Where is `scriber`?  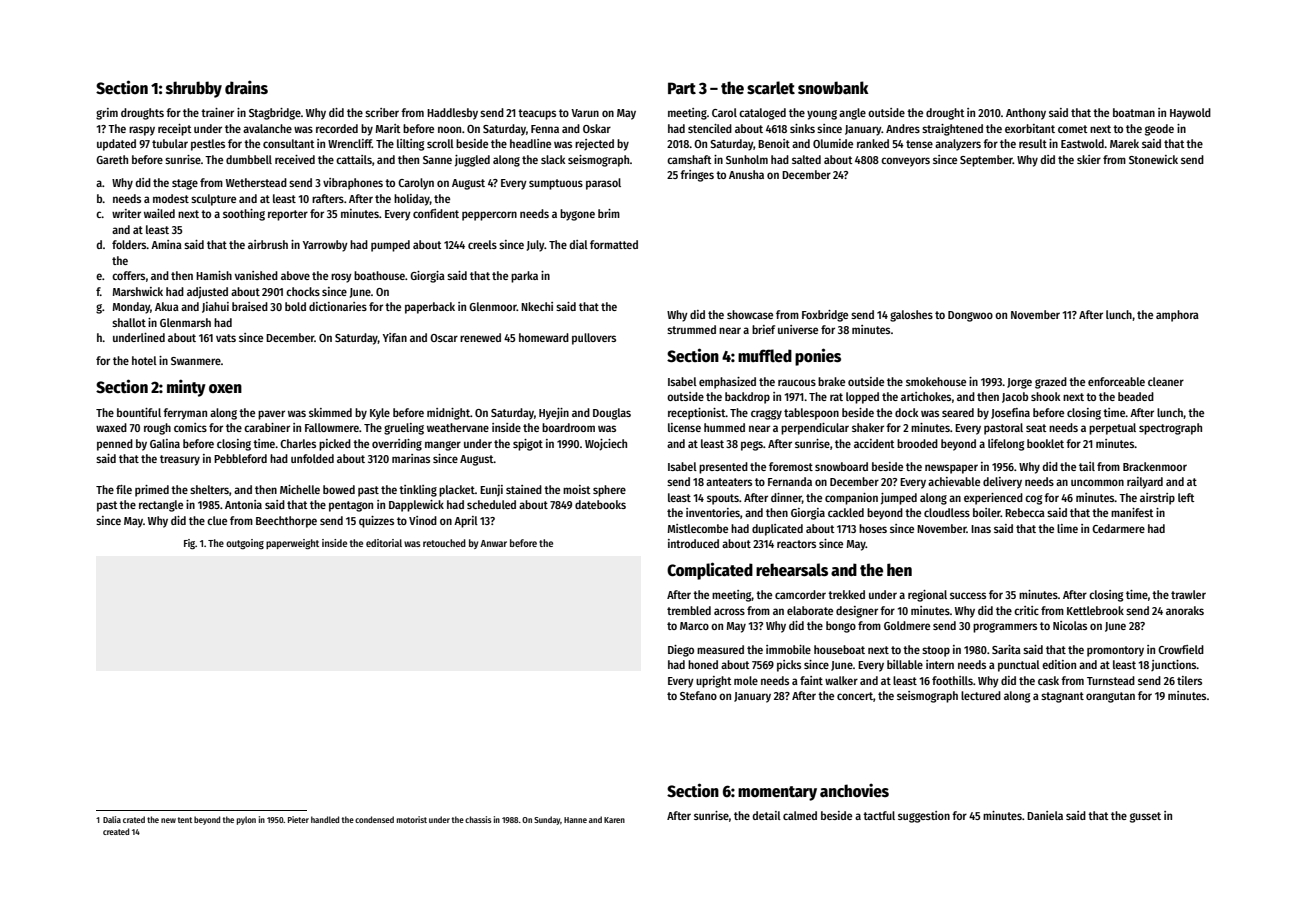 scriber is located at coordinates (382, 112).
